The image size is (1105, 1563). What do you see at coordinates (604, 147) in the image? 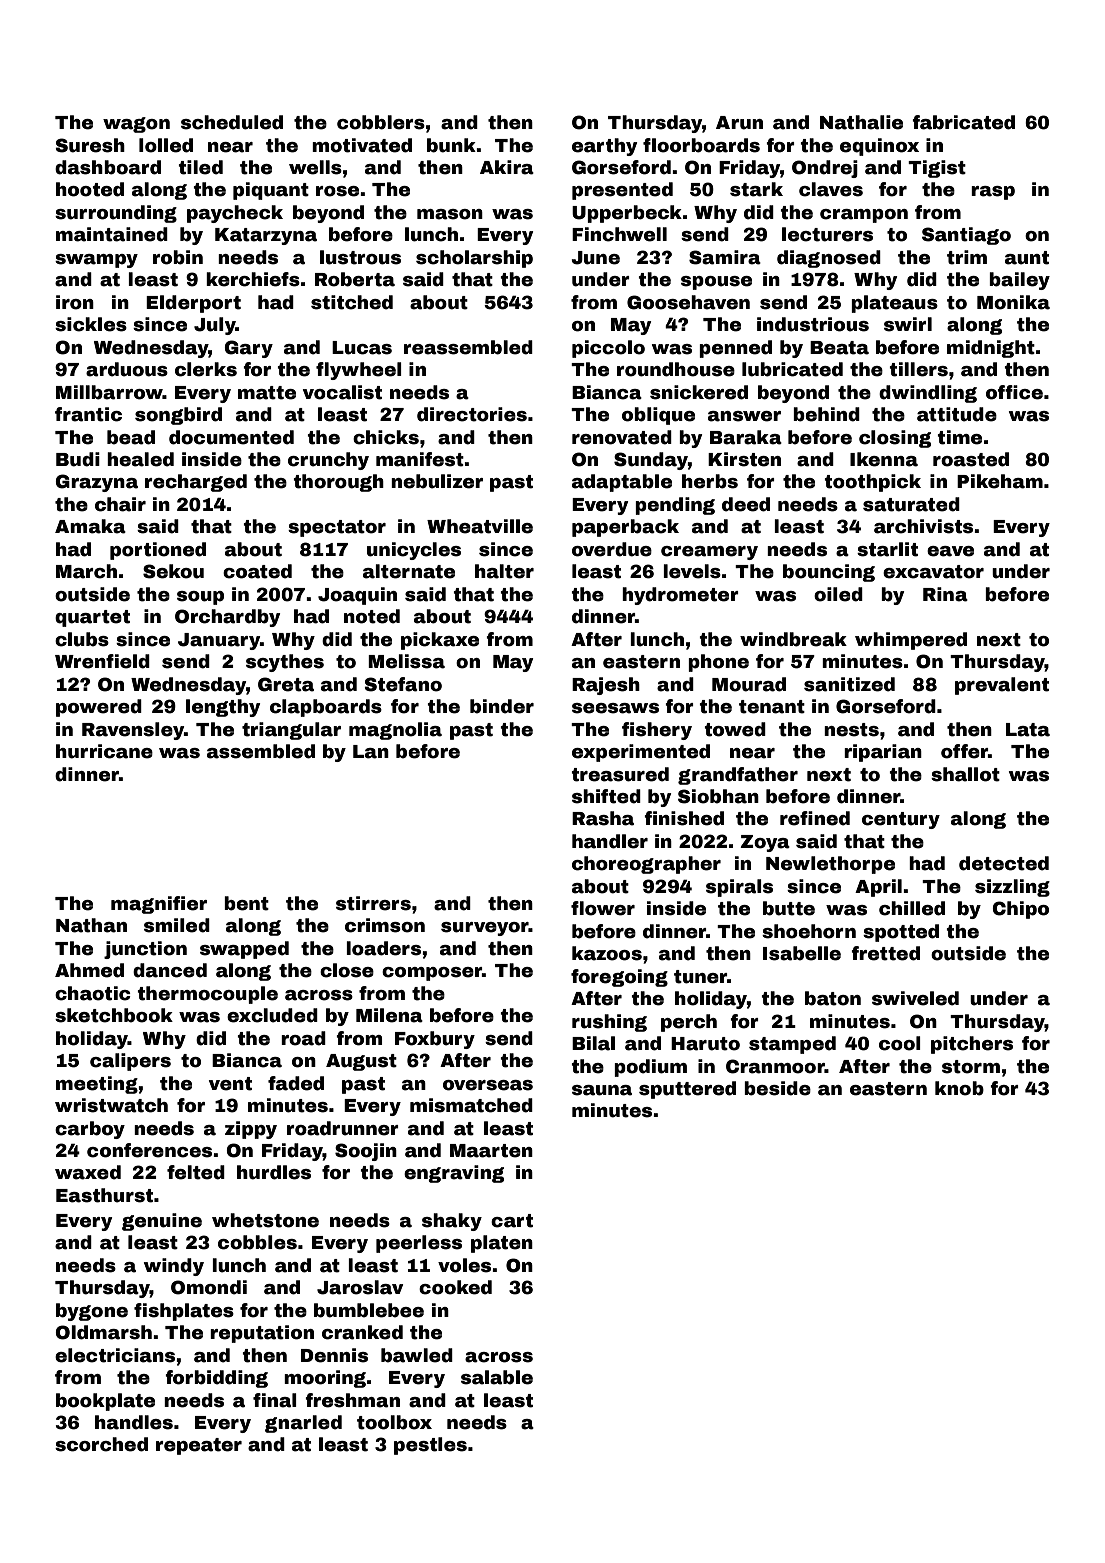
I see `earthy` at bounding box center [604, 147].
